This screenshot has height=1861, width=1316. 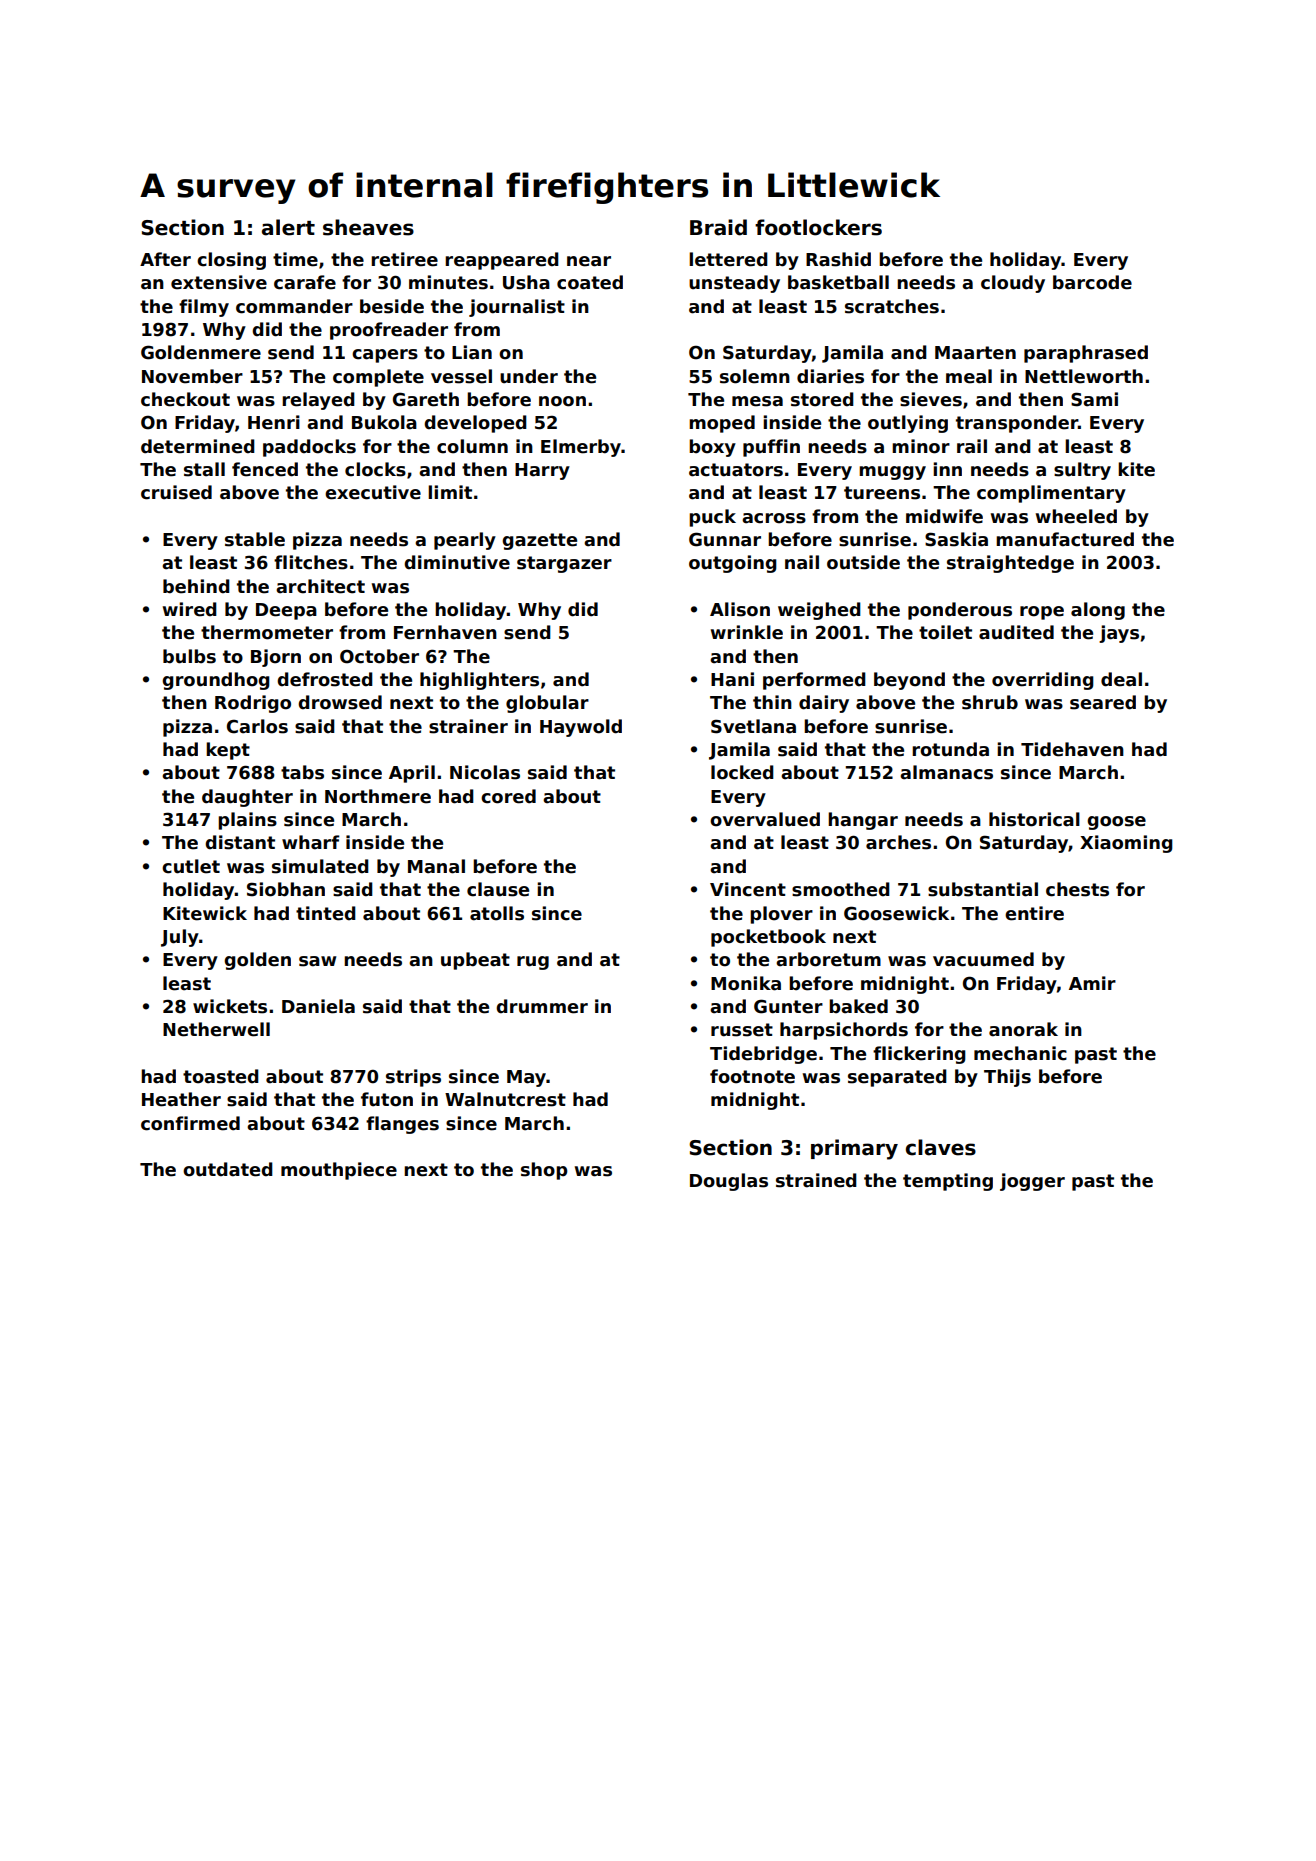 What do you see at coordinates (1034, 819) in the screenshot?
I see `historical` at bounding box center [1034, 819].
